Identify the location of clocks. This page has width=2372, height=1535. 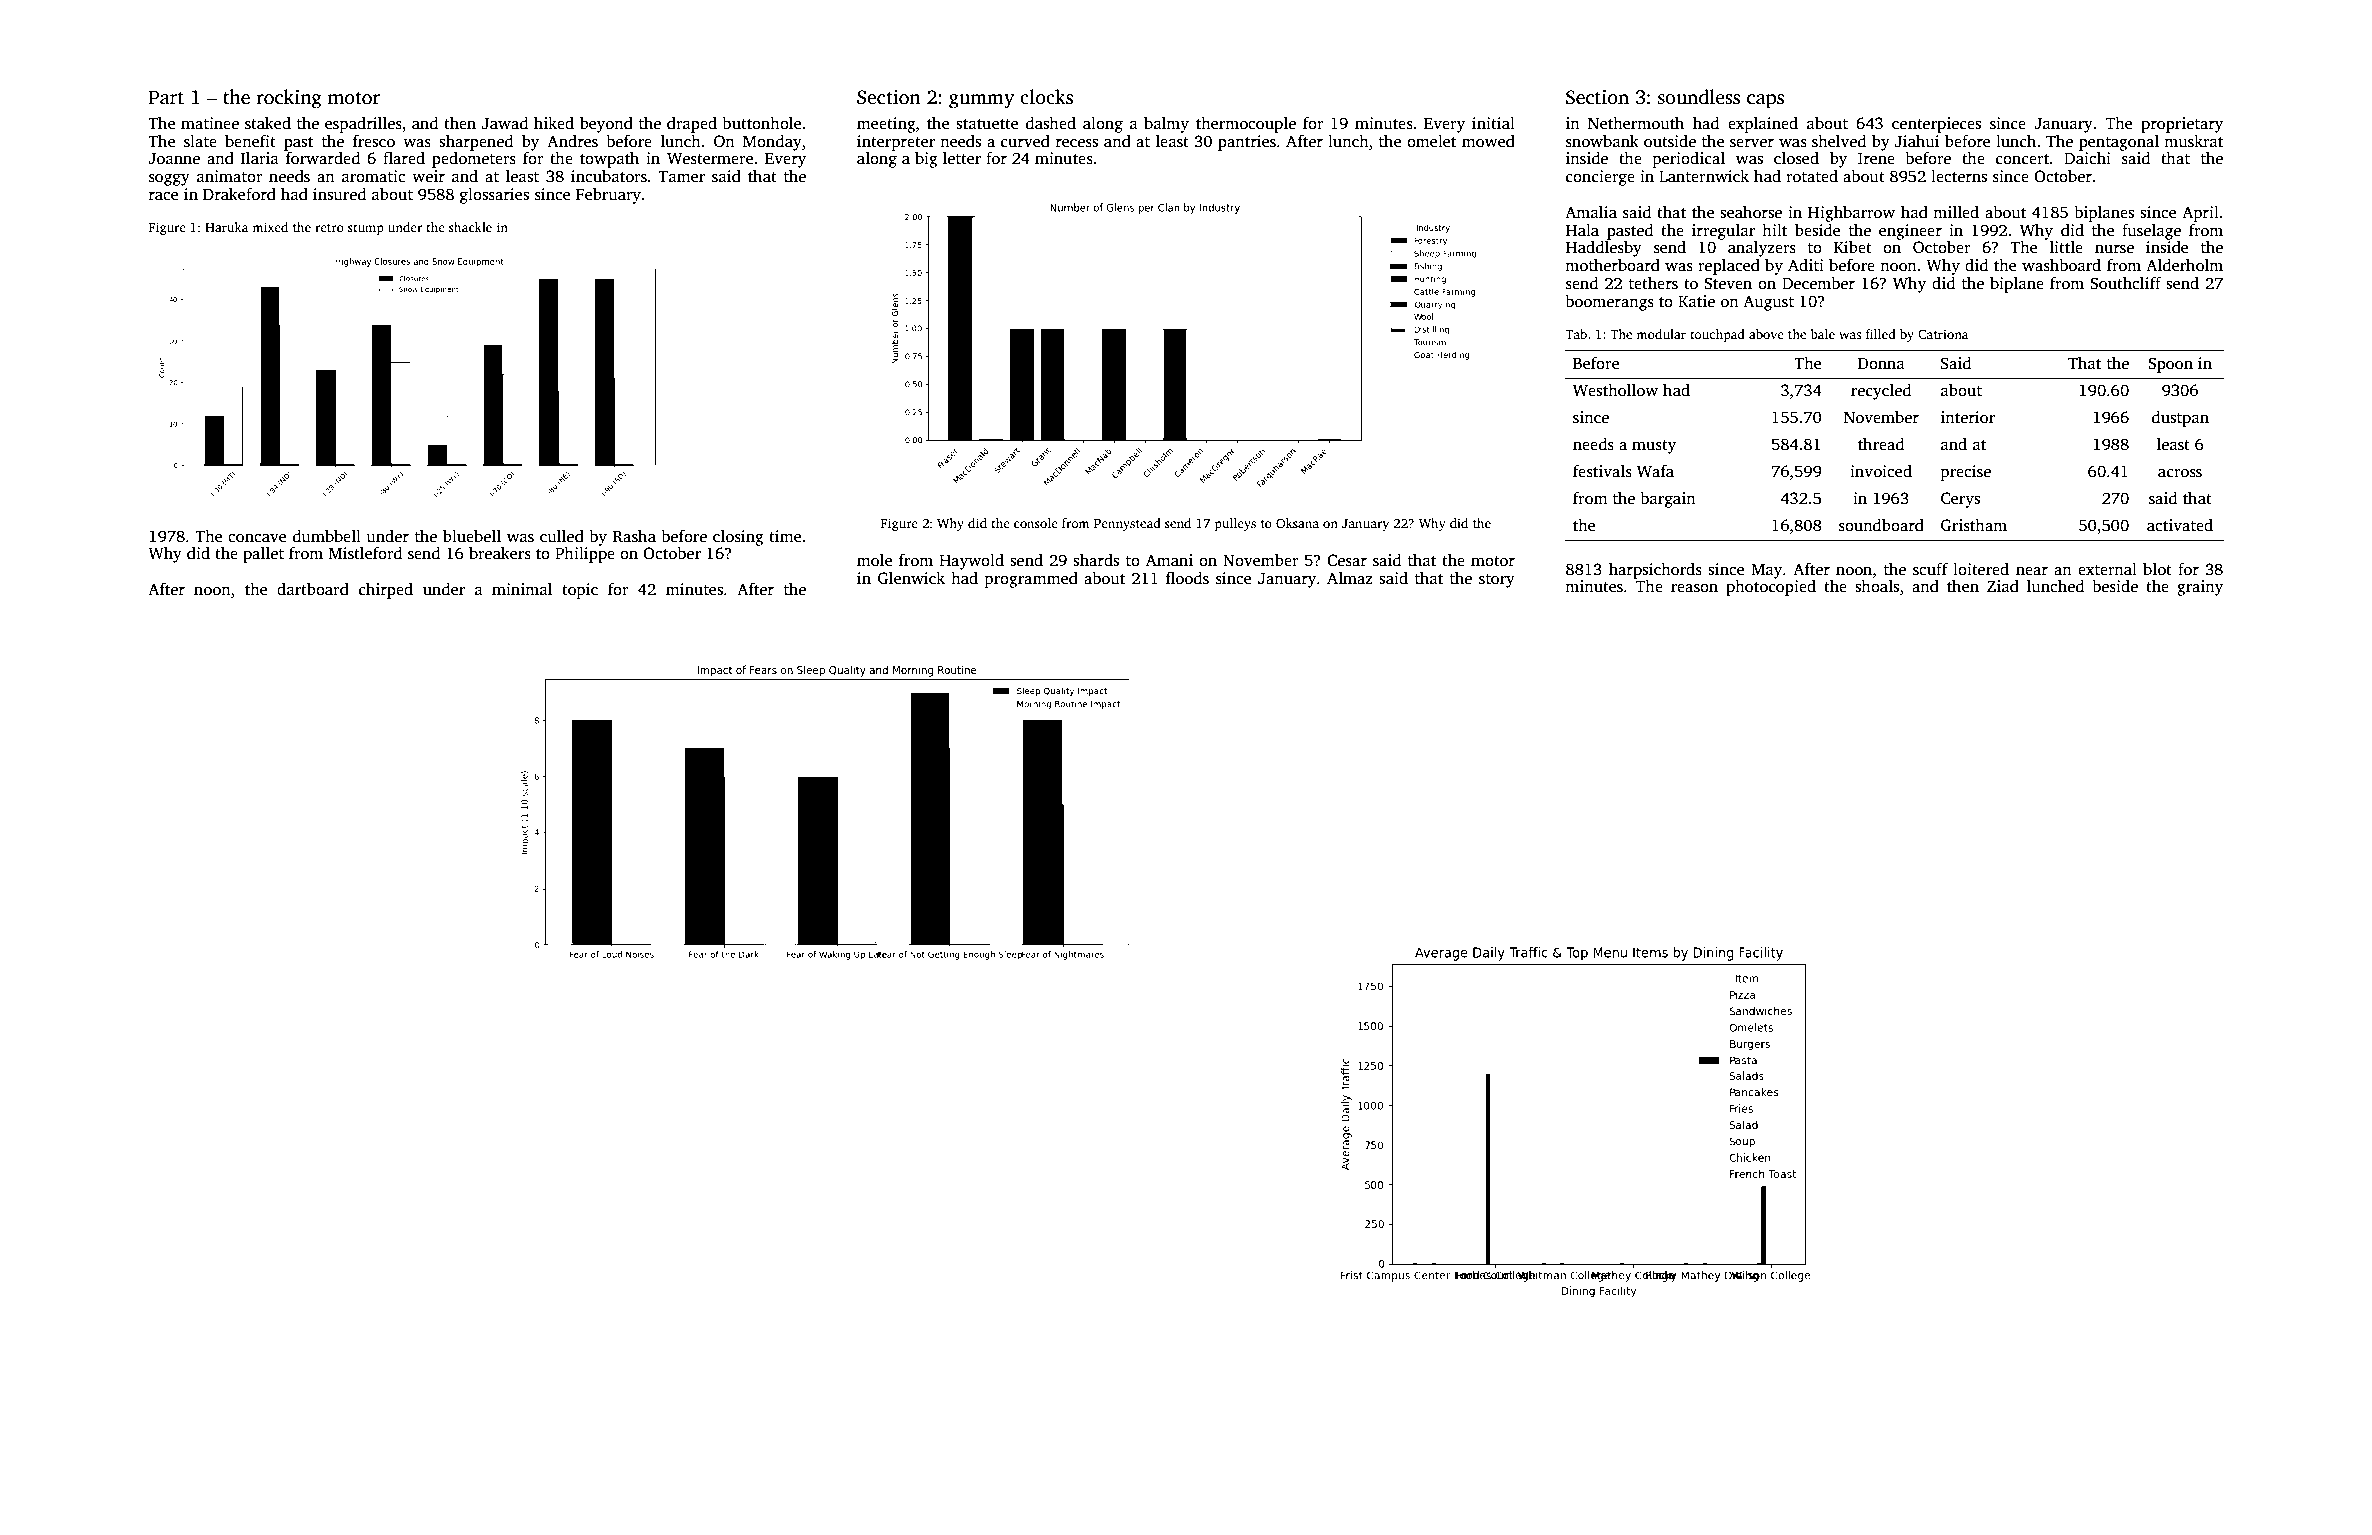
(1046, 97).
